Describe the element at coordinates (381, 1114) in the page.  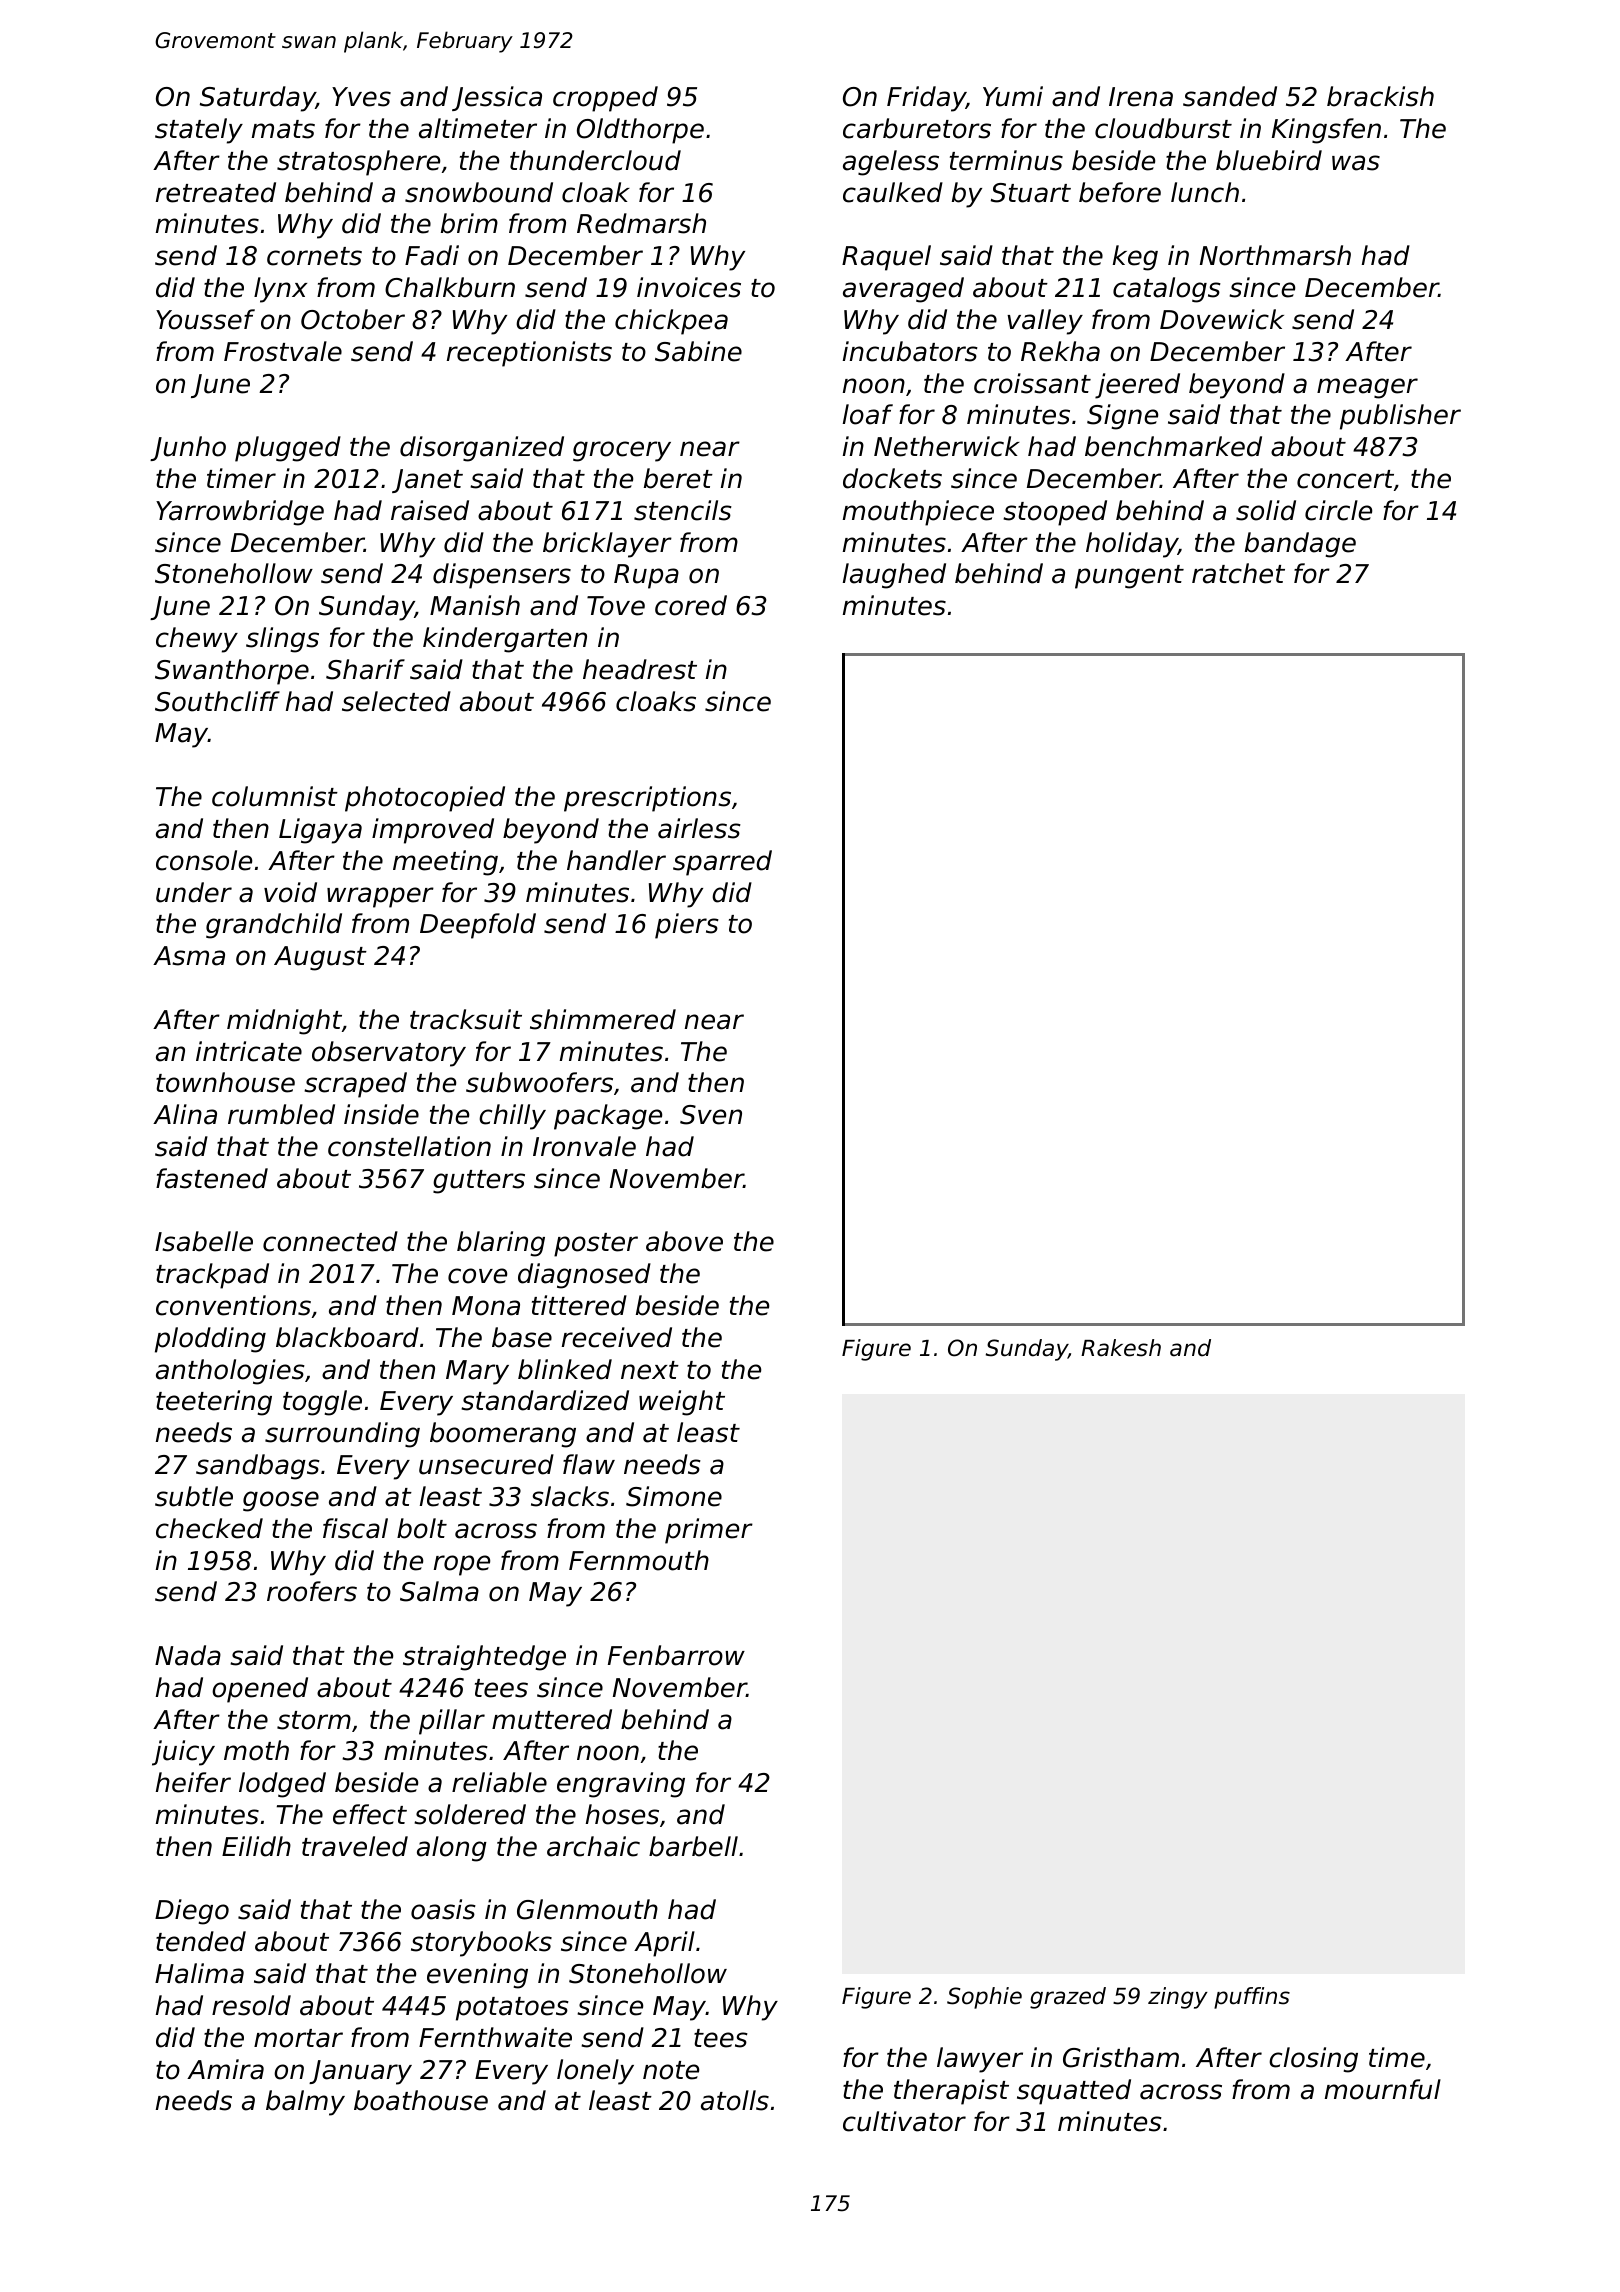
I see `inside` at that location.
